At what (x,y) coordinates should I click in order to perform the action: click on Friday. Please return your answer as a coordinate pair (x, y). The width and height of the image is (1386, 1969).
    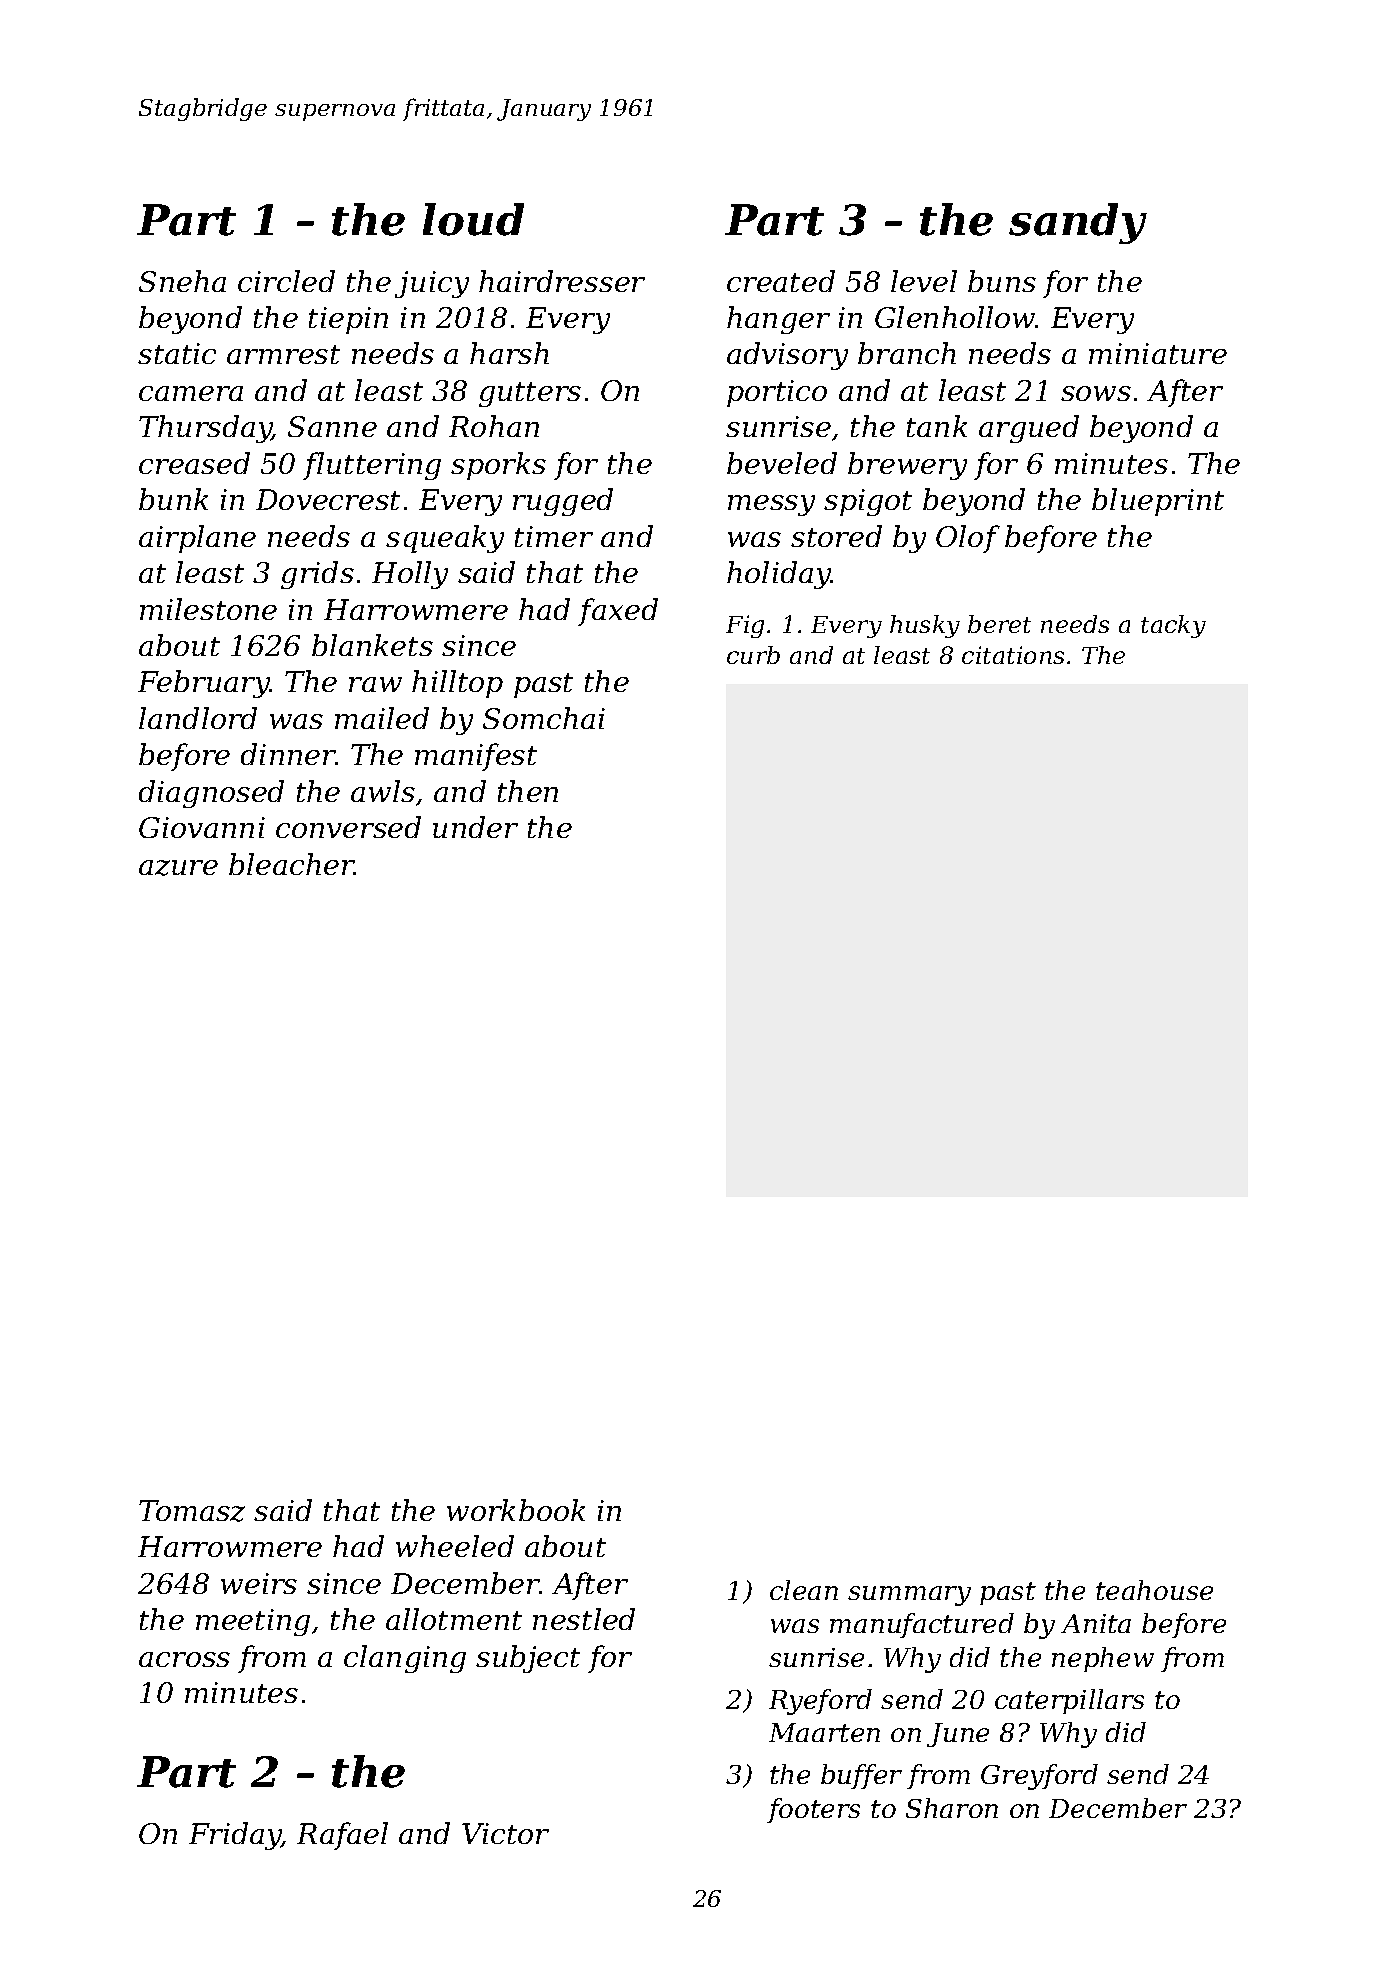
    Looking at the image, I should click on (235, 1836).
